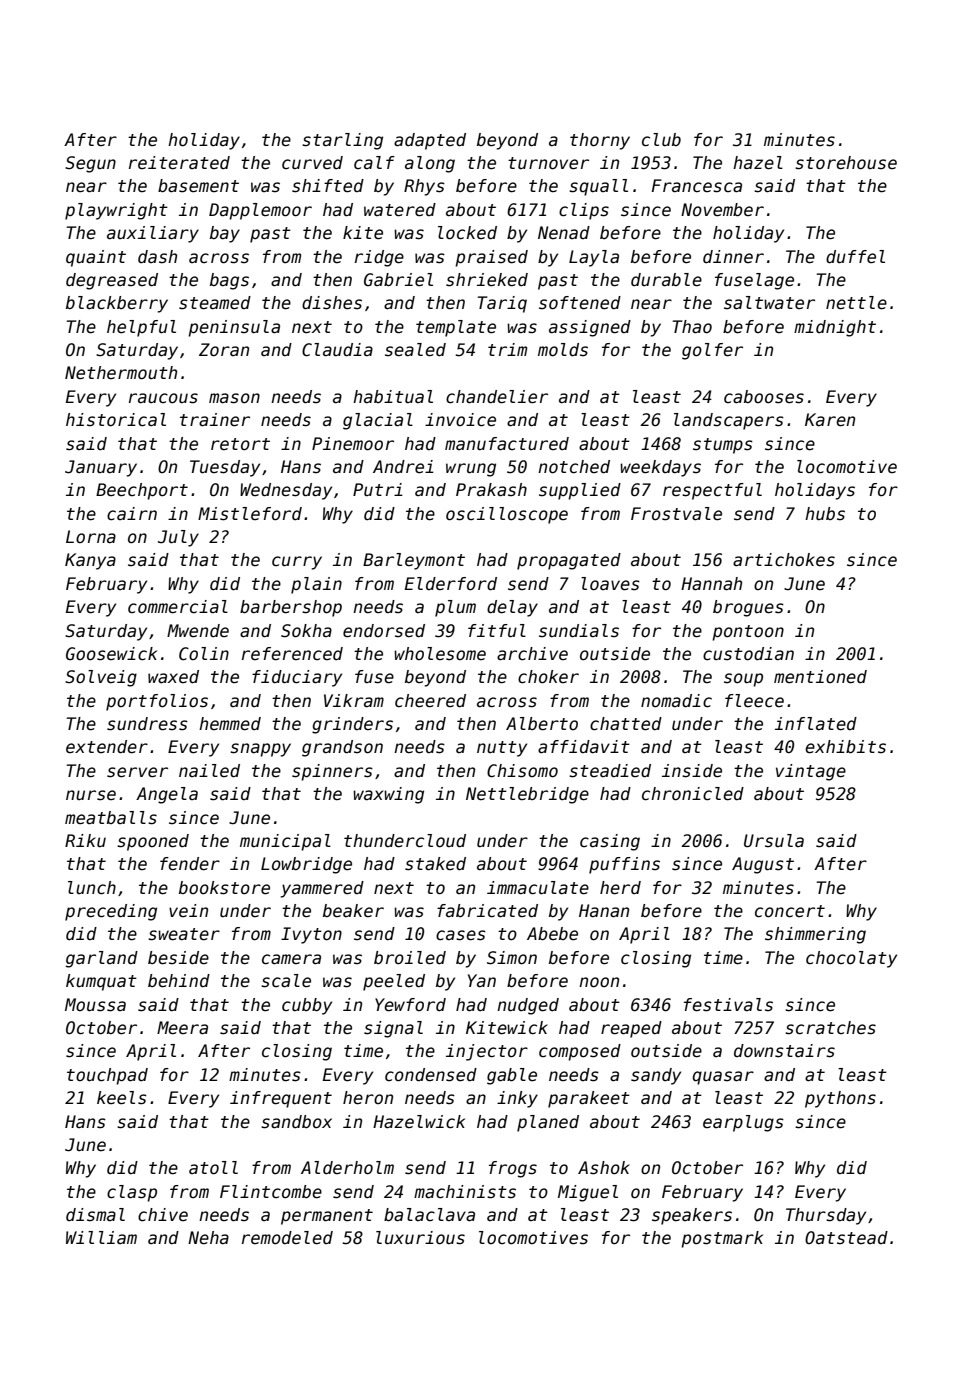 Image resolution: width=973 pixels, height=1382 pixels. Describe the element at coordinates (250, 514) in the document. I see `Mistleford` at that location.
